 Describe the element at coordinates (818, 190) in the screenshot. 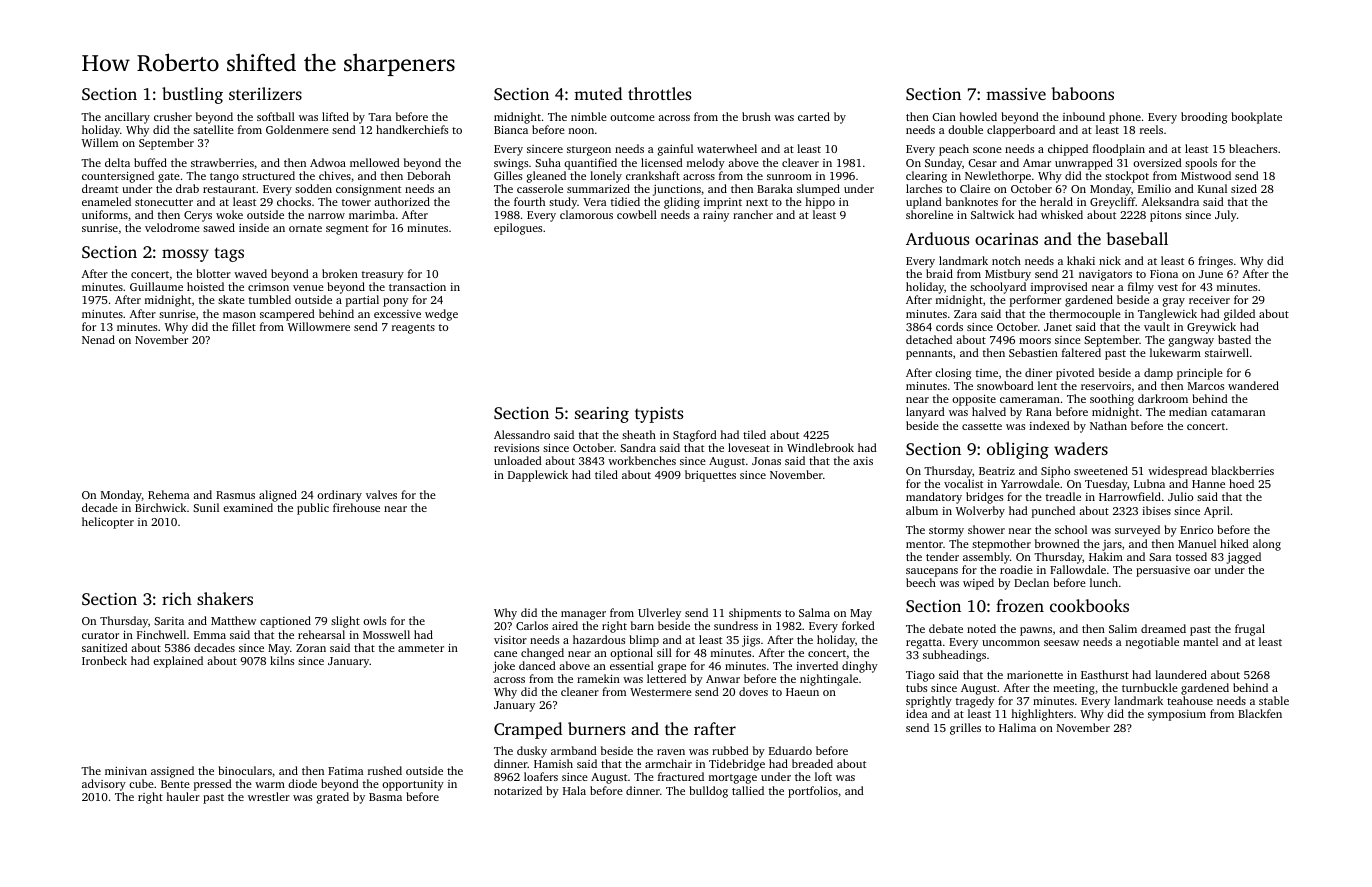

I see `slumped` at that location.
